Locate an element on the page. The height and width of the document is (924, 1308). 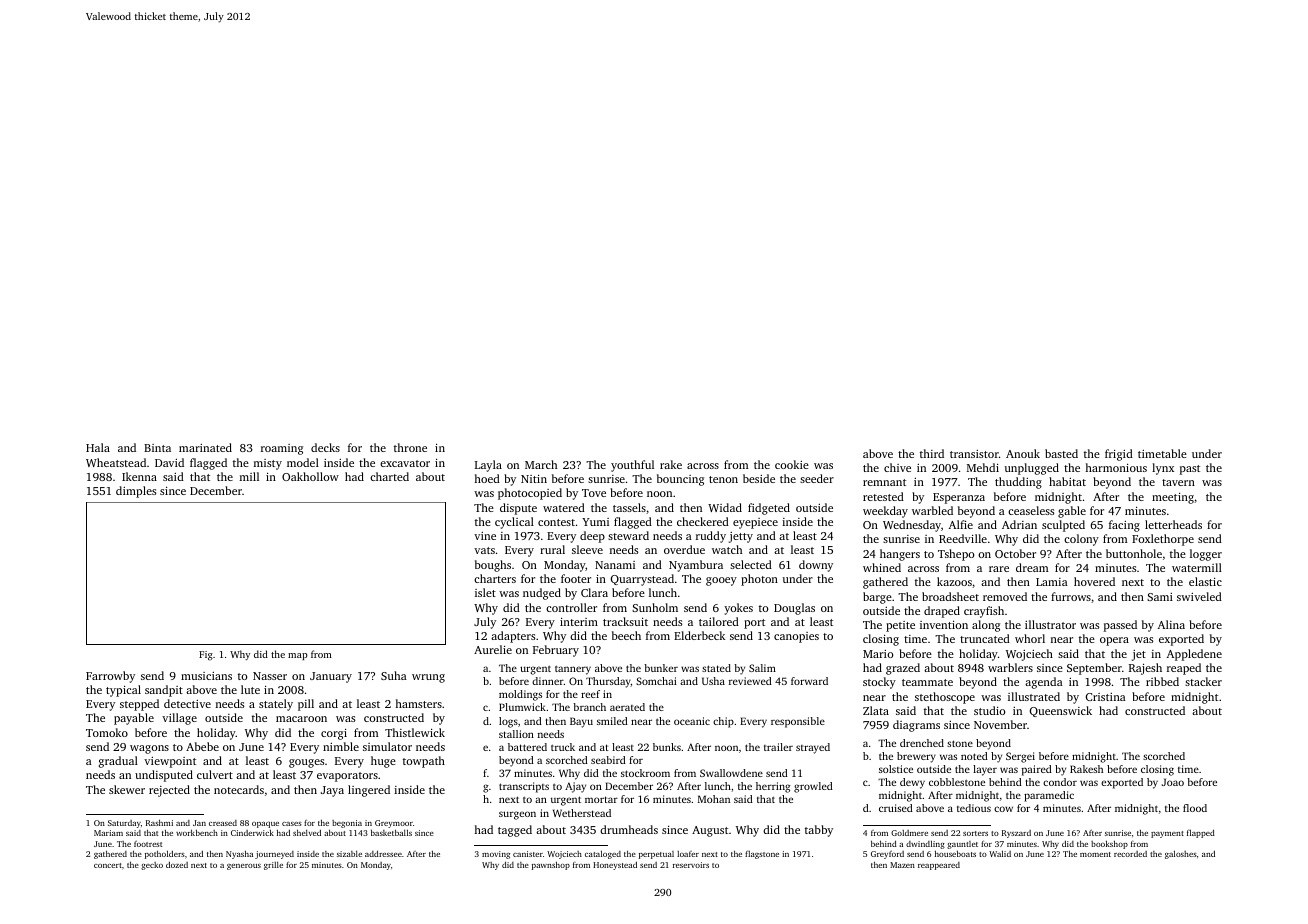
cookie is located at coordinates (792, 464).
